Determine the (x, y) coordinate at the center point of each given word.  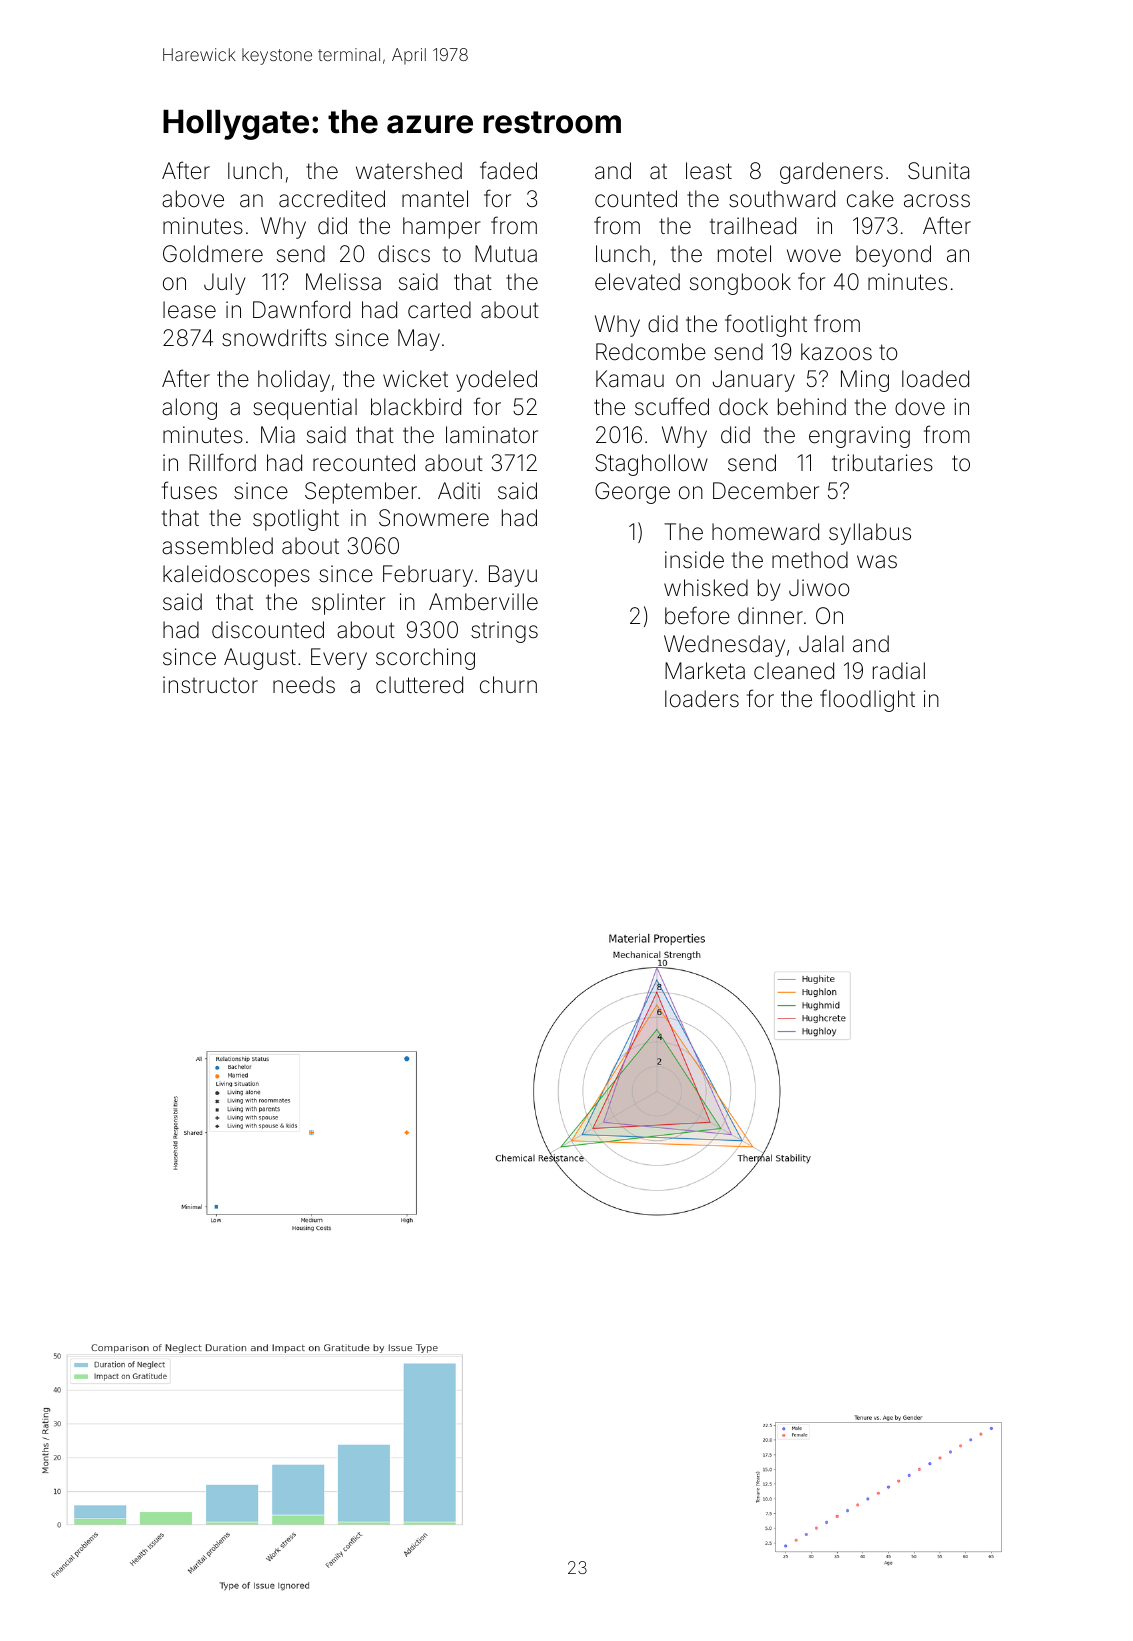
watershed (409, 171)
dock (743, 407)
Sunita (938, 171)
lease (189, 310)
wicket (415, 378)
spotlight (296, 520)
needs (304, 685)
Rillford (222, 462)
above (193, 199)
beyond (893, 256)
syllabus (870, 534)
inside (694, 560)
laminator (492, 435)
